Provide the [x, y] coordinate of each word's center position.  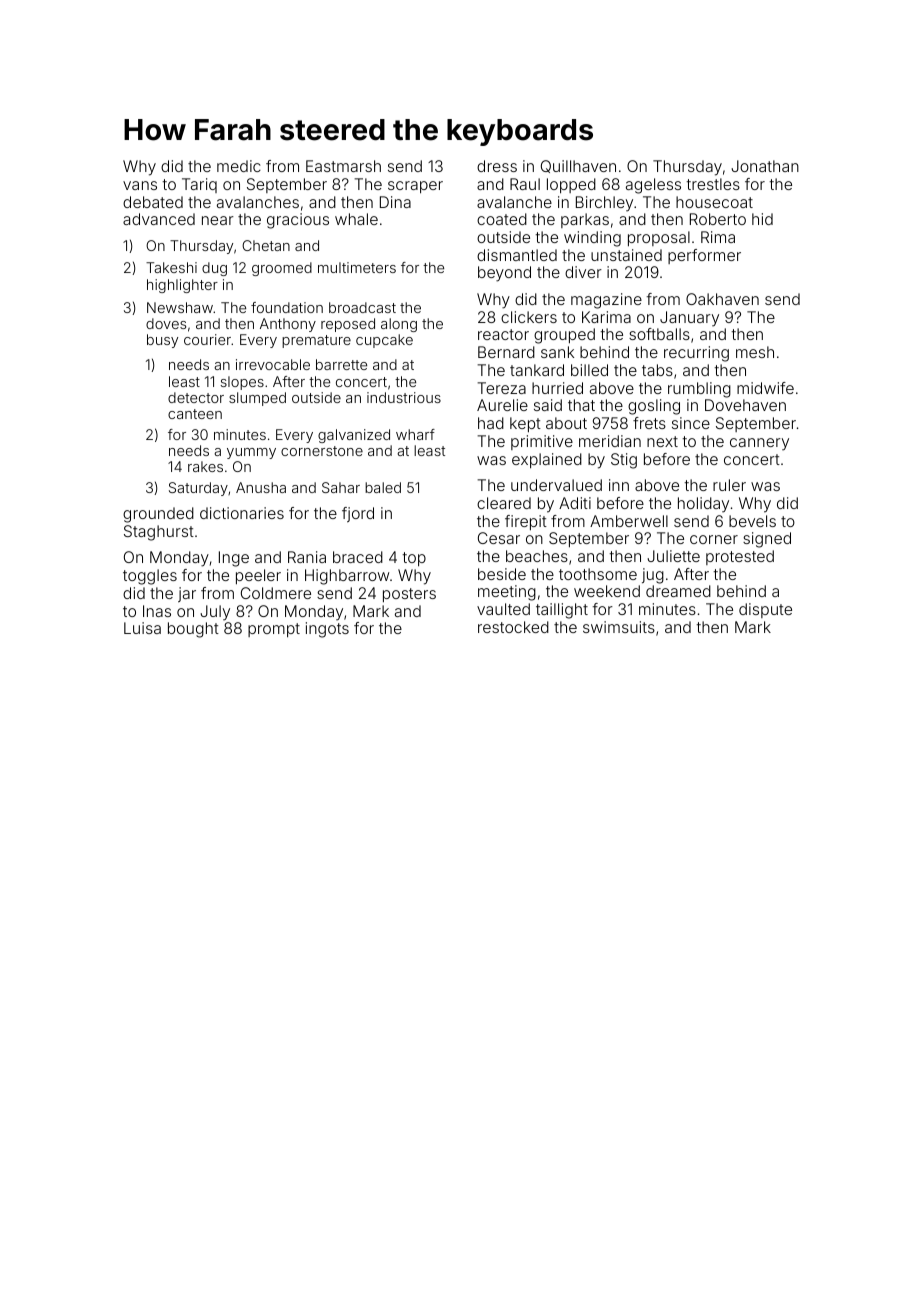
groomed [282, 269]
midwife [765, 388]
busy [162, 341]
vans [140, 185]
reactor [503, 334]
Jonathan [765, 166]
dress [497, 166]
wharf [415, 434]
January [689, 319]
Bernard [506, 352]
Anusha [261, 487]
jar [187, 594]
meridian [610, 441]
